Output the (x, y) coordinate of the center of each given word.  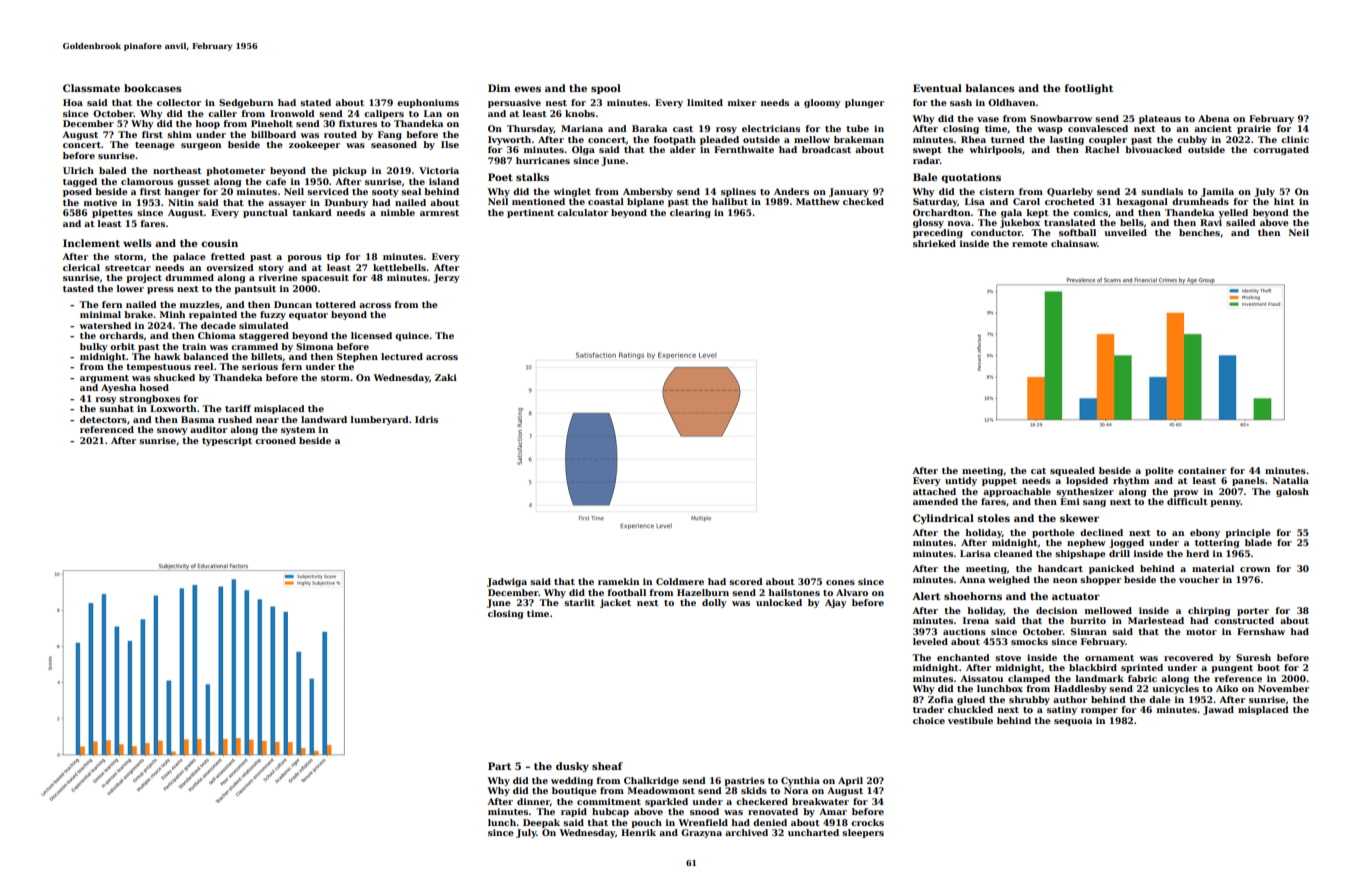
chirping (1209, 611)
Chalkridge (651, 781)
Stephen (357, 357)
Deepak (541, 823)
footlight (1089, 89)
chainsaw (1074, 243)
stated (315, 102)
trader (928, 709)
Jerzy (447, 278)
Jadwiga (507, 582)
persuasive (514, 103)
